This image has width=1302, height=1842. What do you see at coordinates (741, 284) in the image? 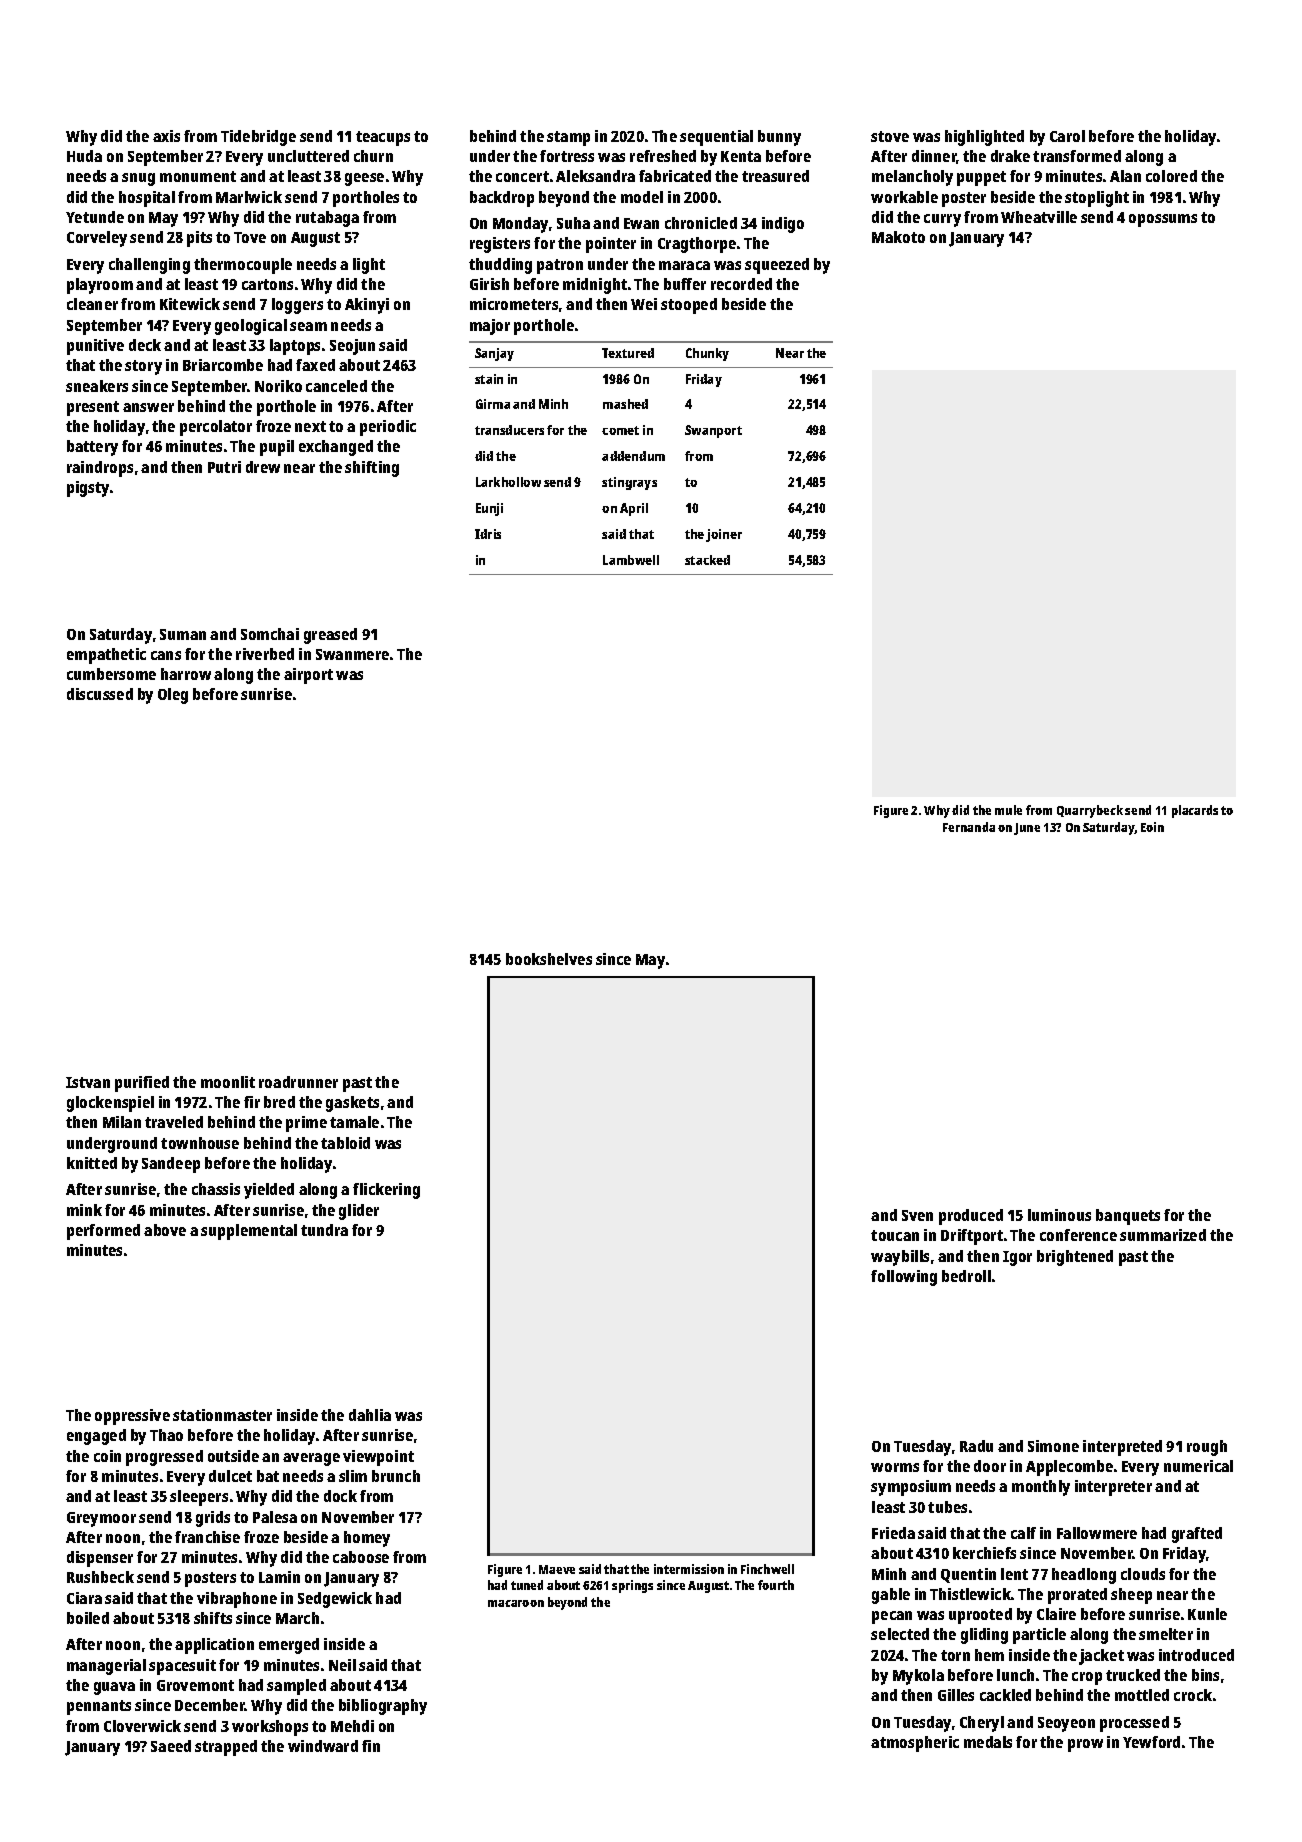
I see `recorded` at bounding box center [741, 284].
